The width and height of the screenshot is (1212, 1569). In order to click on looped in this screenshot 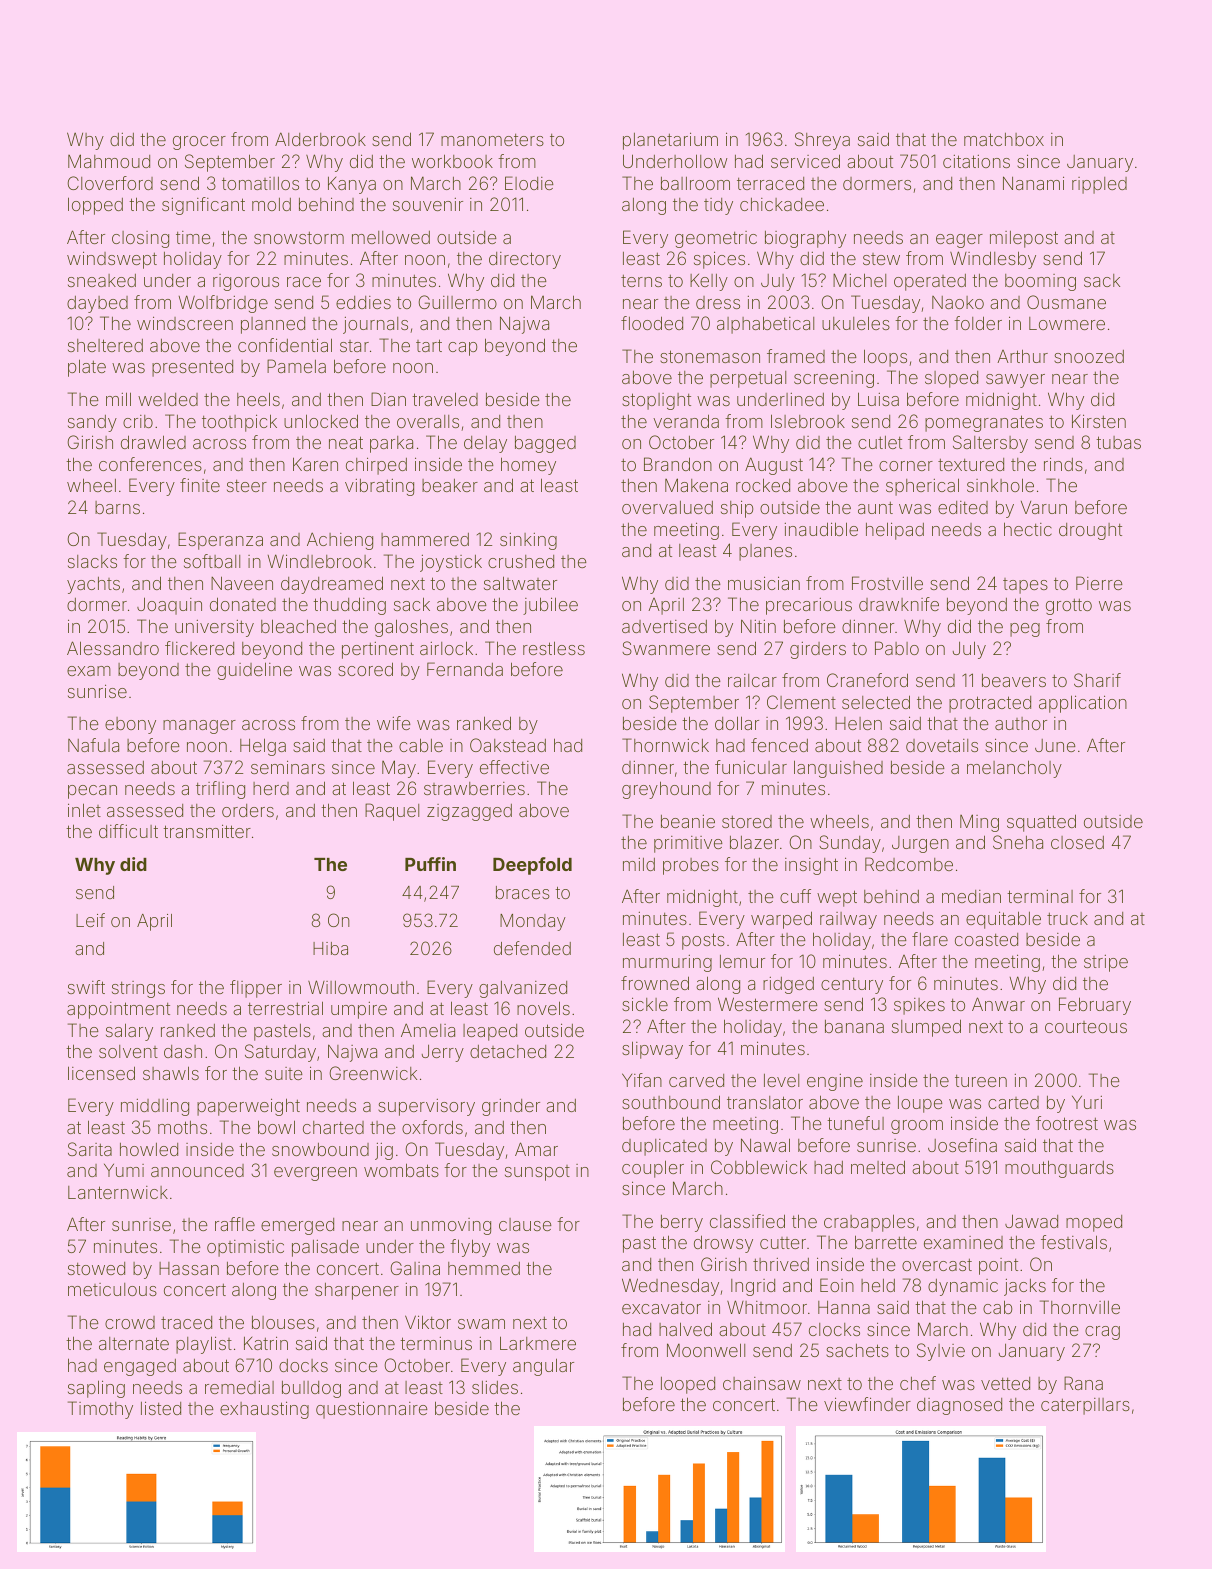, I will do `click(688, 1385)`.
